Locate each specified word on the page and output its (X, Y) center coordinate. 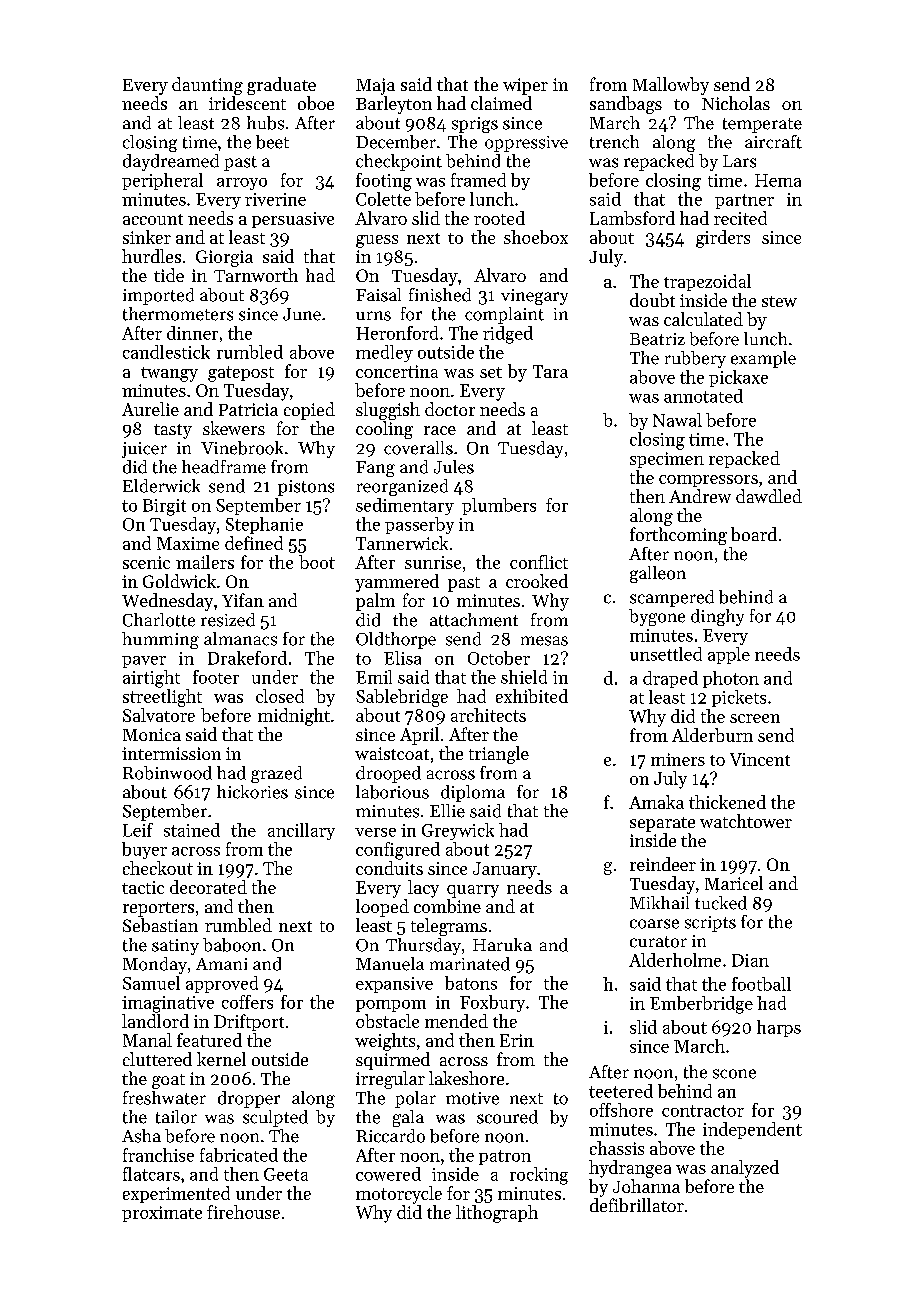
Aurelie (150, 409)
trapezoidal (707, 282)
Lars (739, 161)
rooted (499, 218)
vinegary (534, 297)
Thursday (423, 946)
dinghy (717, 617)
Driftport (249, 1022)
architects (488, 715)
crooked (537, 581)
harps (779, 1028)
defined (254, 543)
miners (678, 759)
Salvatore (159, 715)
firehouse (243, 1212)
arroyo (242, 184)
